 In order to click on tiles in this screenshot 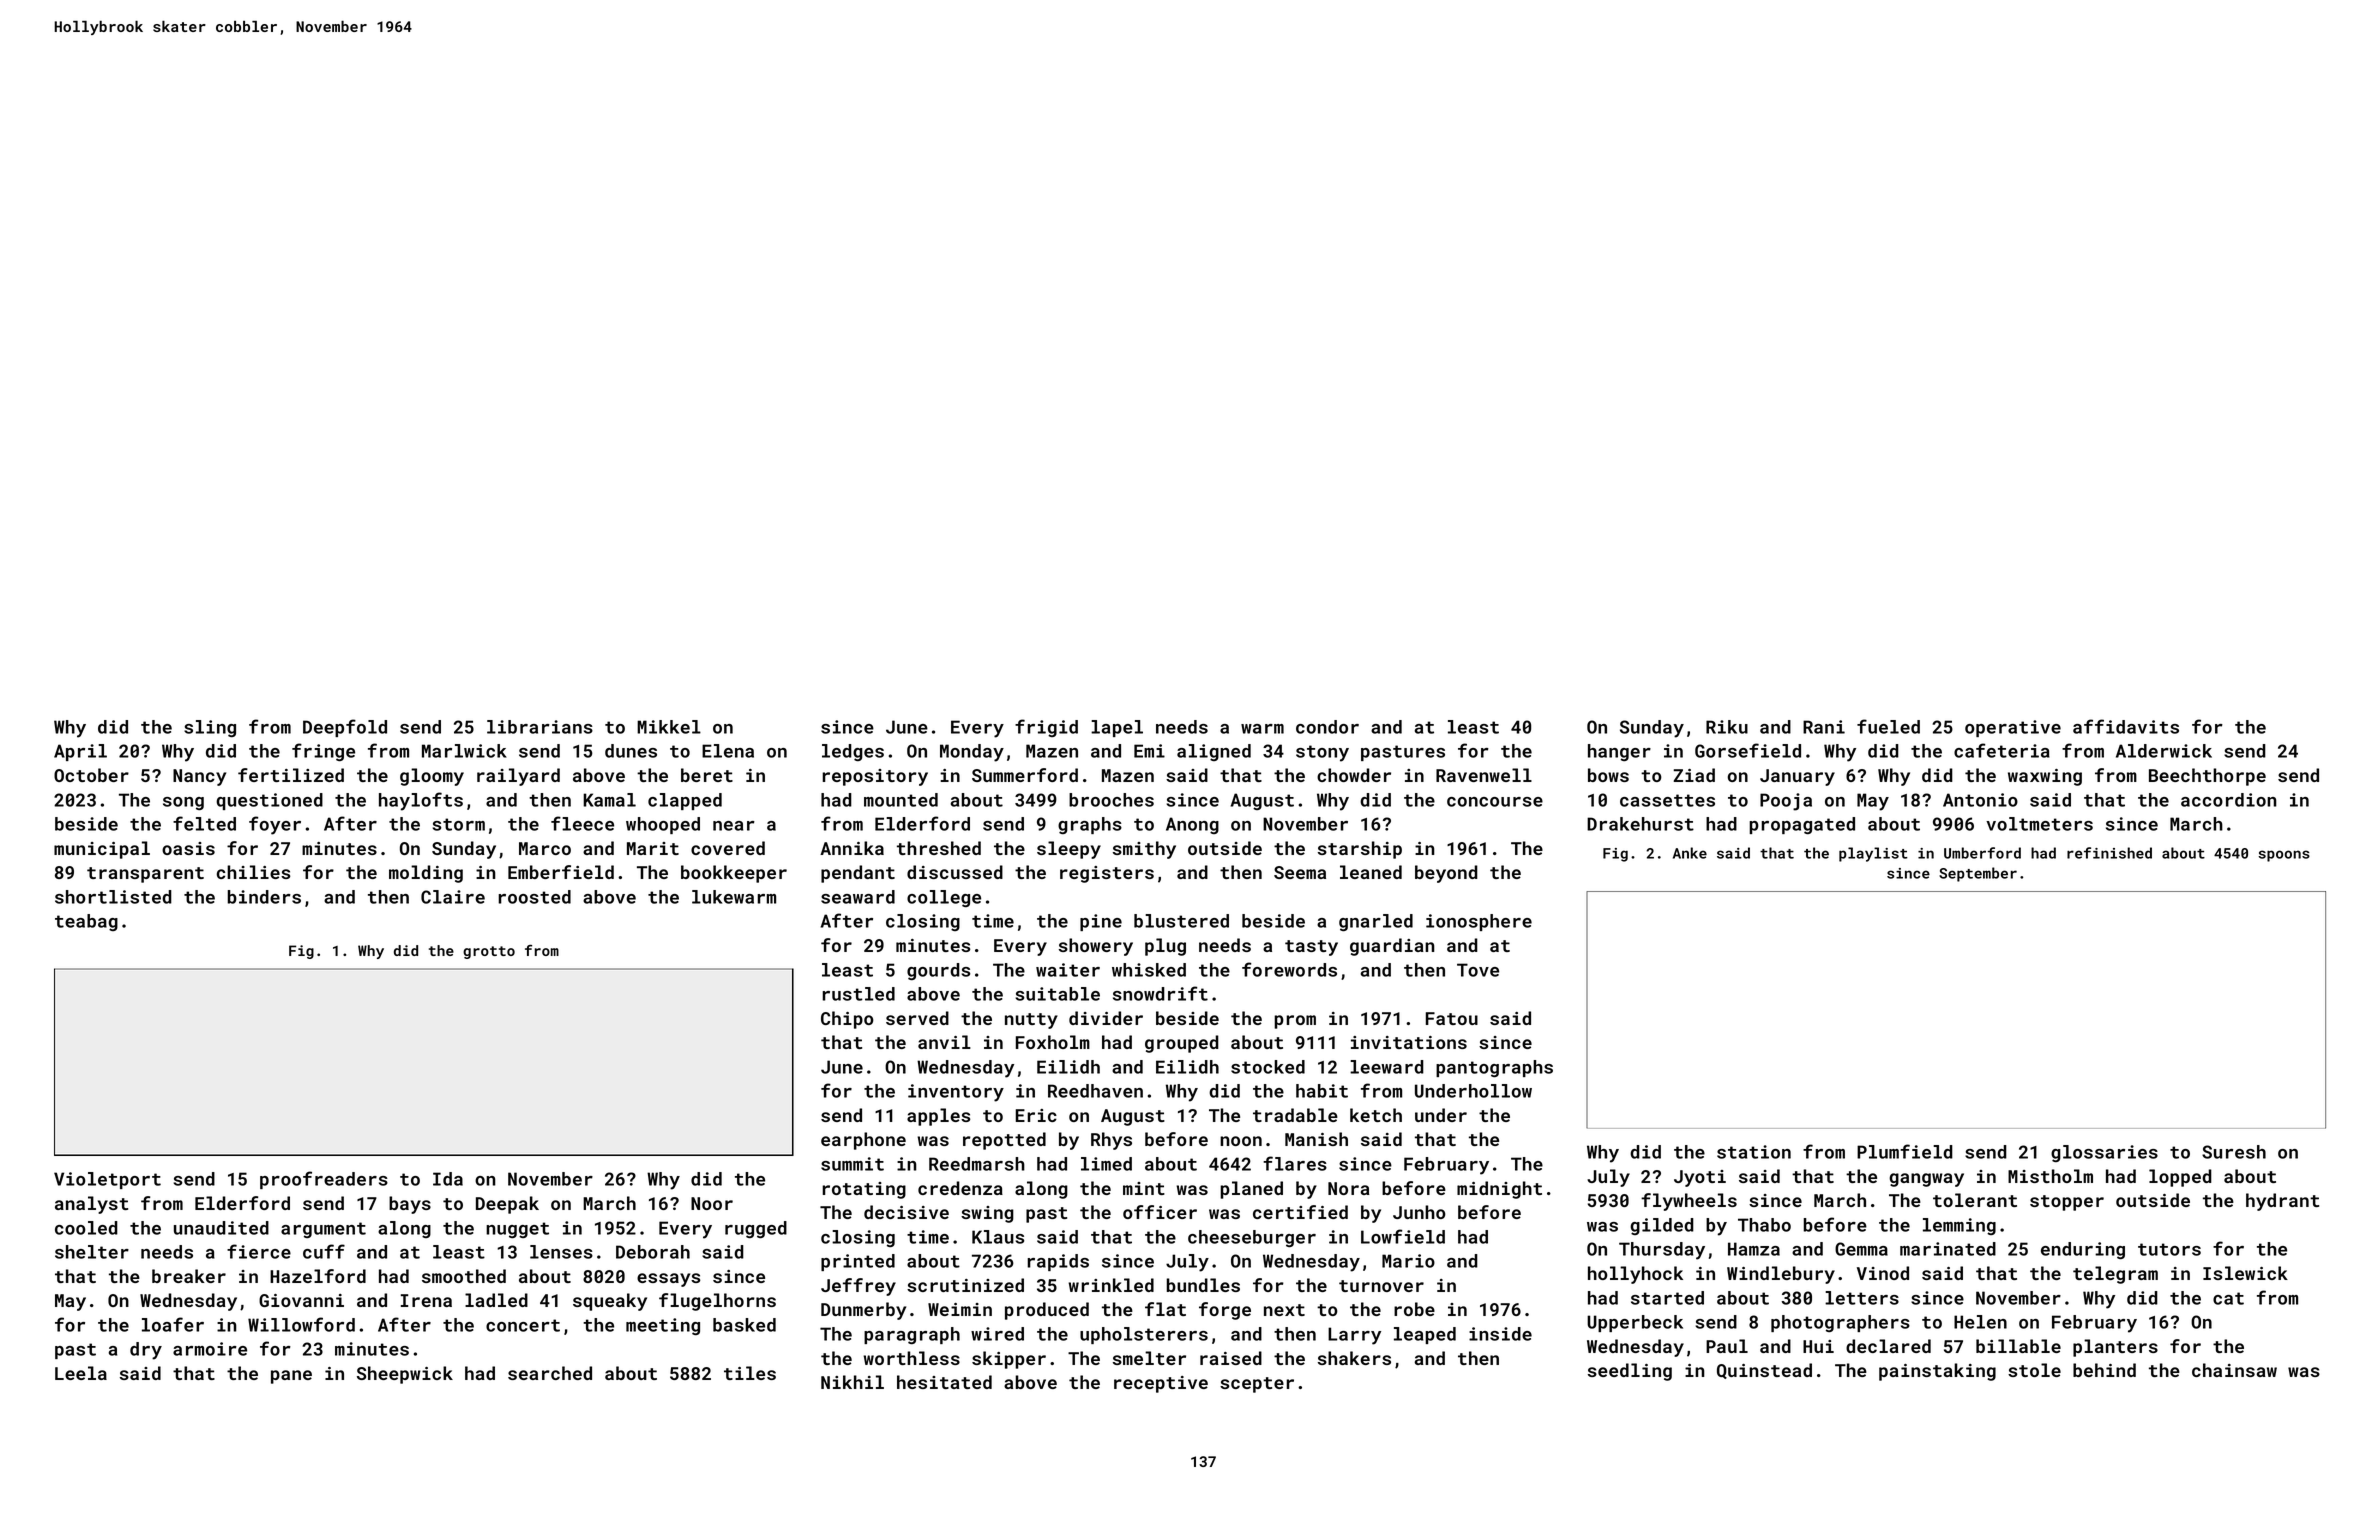, I will do `click(750, 1373)`.
